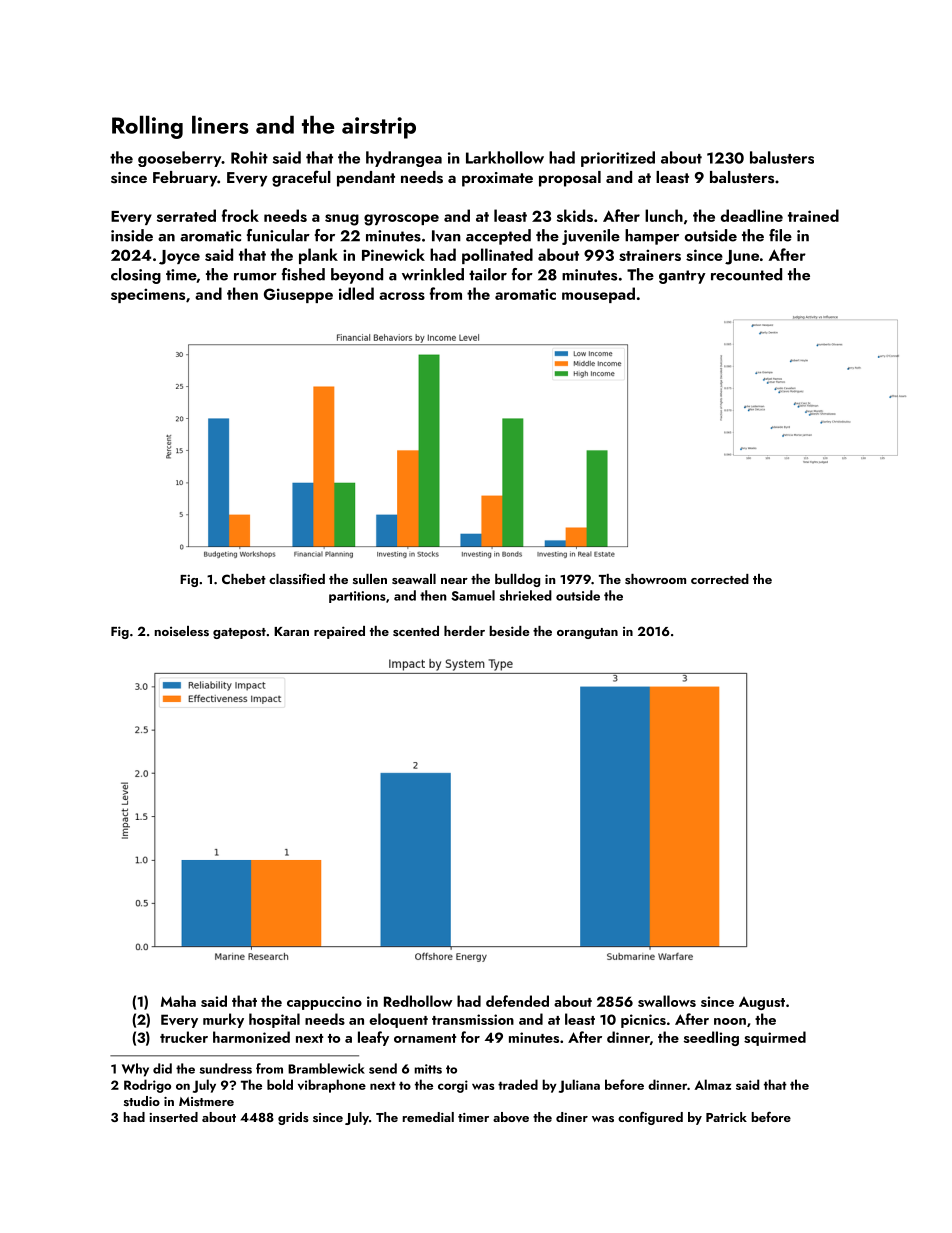 This screenshot has height=1233, width=952. What do you see at coordinates (618, 159) in the screenshot?
I see `prioritized` at bounding box center [618, 159].
